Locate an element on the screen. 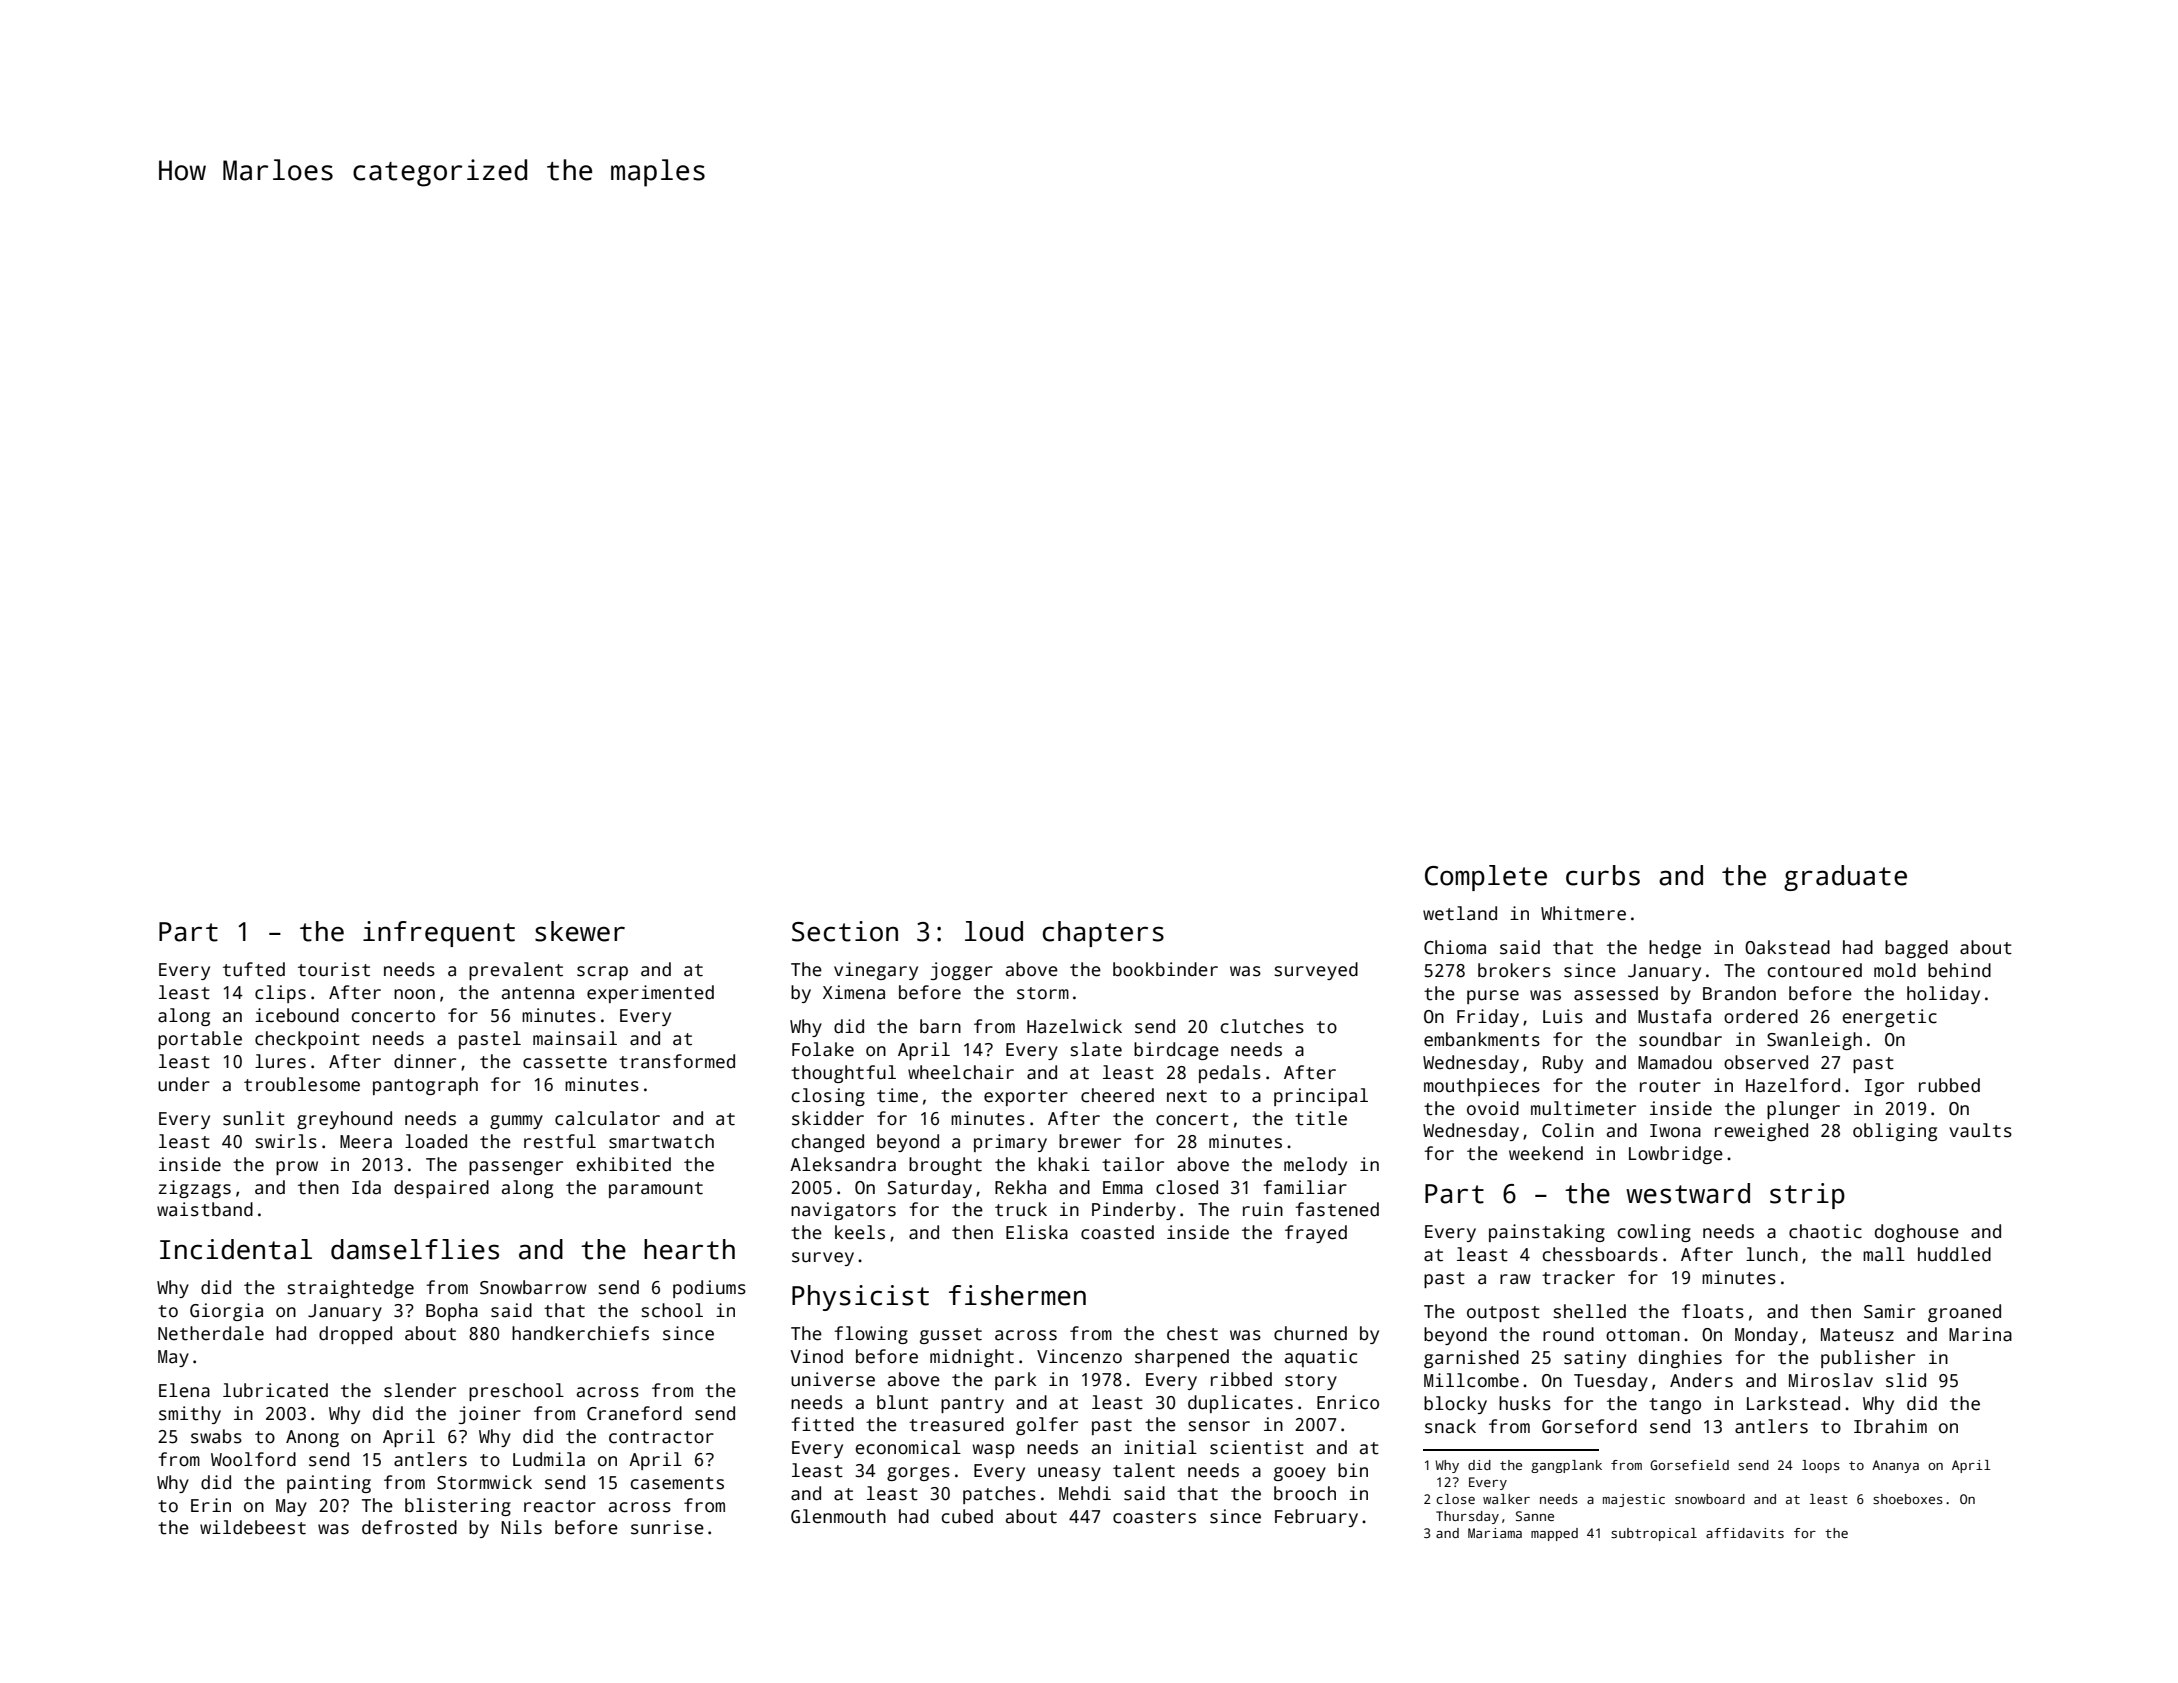  Incidental is located at coordinates (236, 1249).
